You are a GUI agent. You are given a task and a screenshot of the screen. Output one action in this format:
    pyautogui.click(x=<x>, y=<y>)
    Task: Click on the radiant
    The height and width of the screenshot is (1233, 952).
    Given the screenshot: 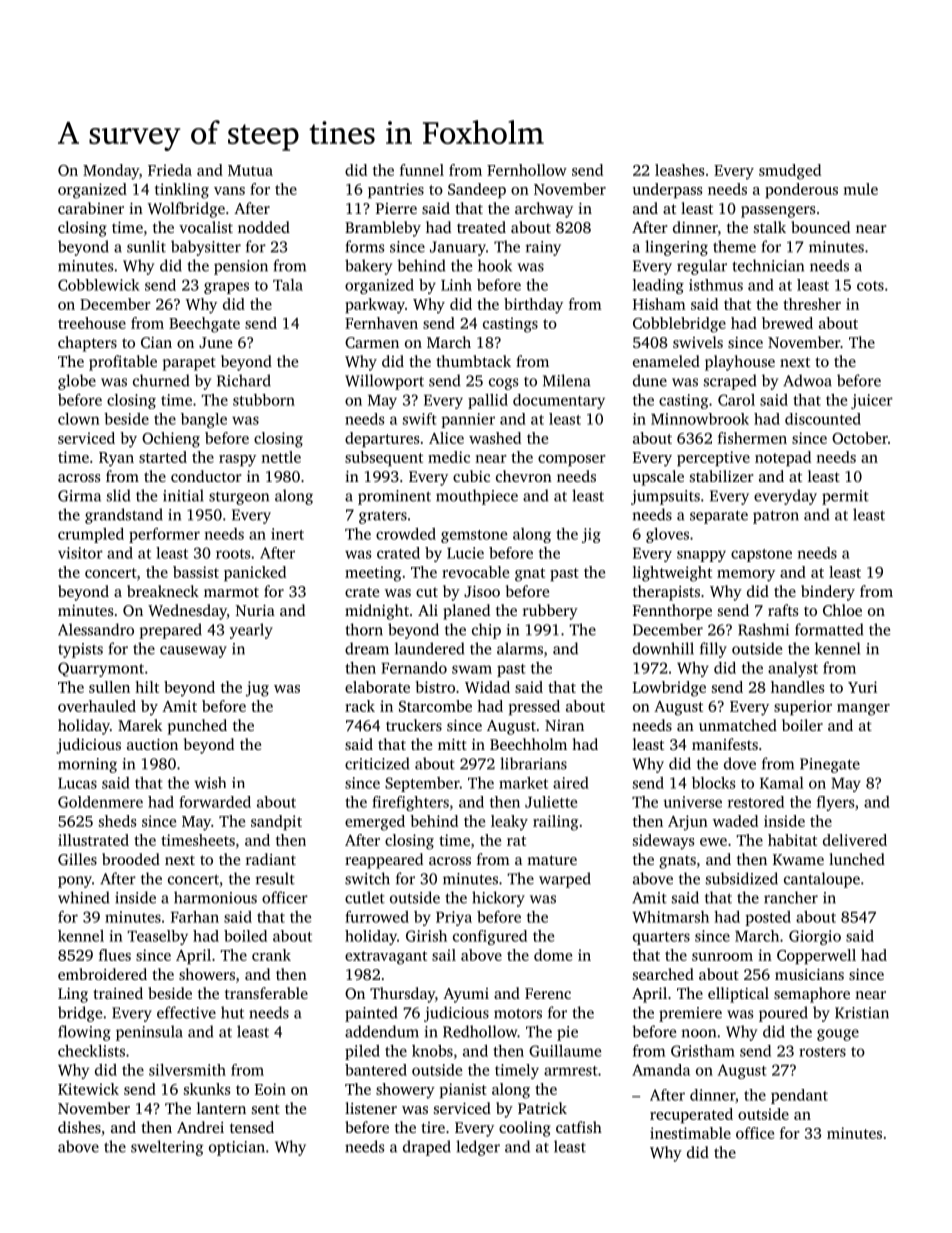 What is the action you would take?
    pyautogui.click(x=271, y=859)
